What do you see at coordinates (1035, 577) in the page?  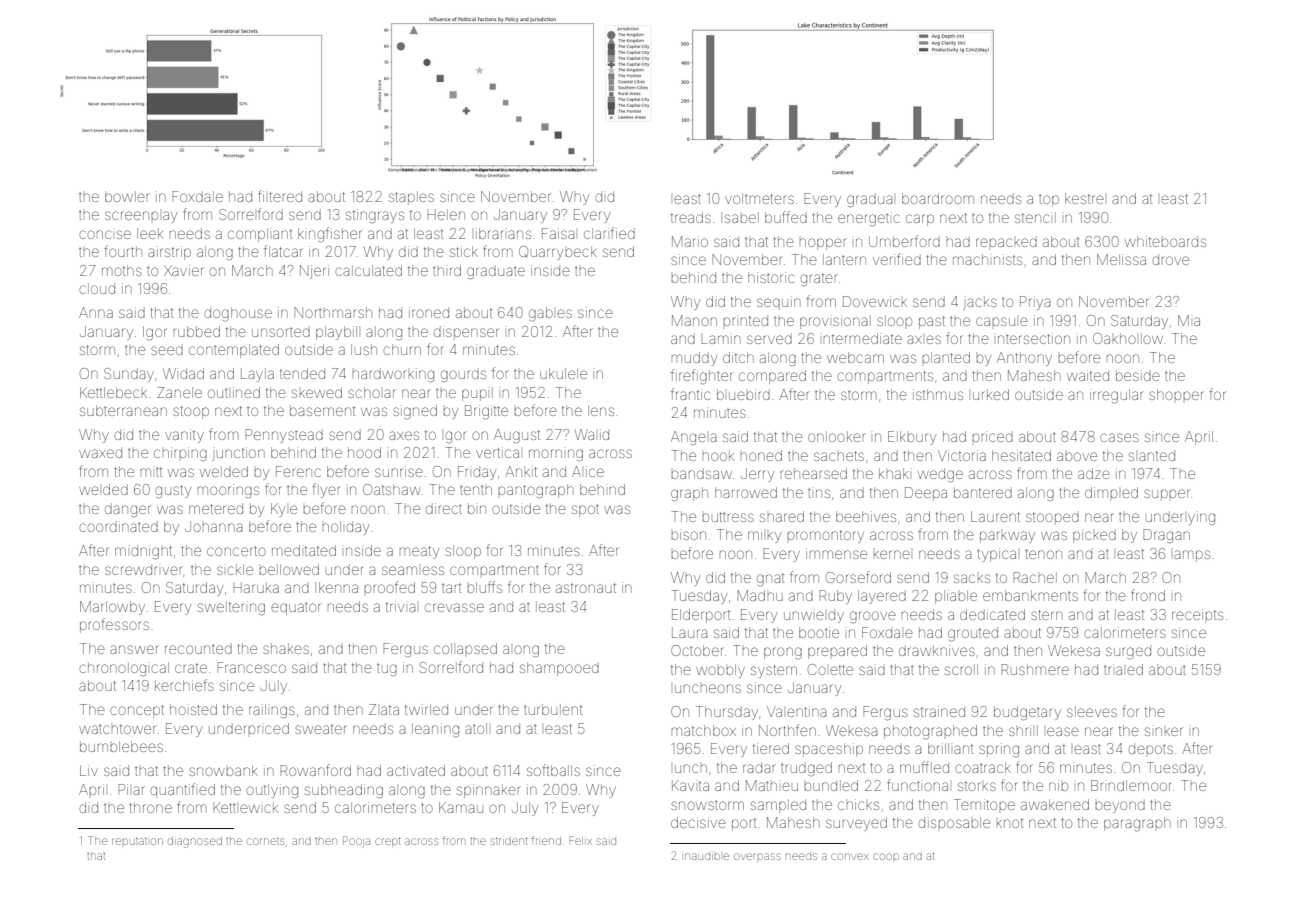 I see `Rachel` at bounding box center [1035, 577].
